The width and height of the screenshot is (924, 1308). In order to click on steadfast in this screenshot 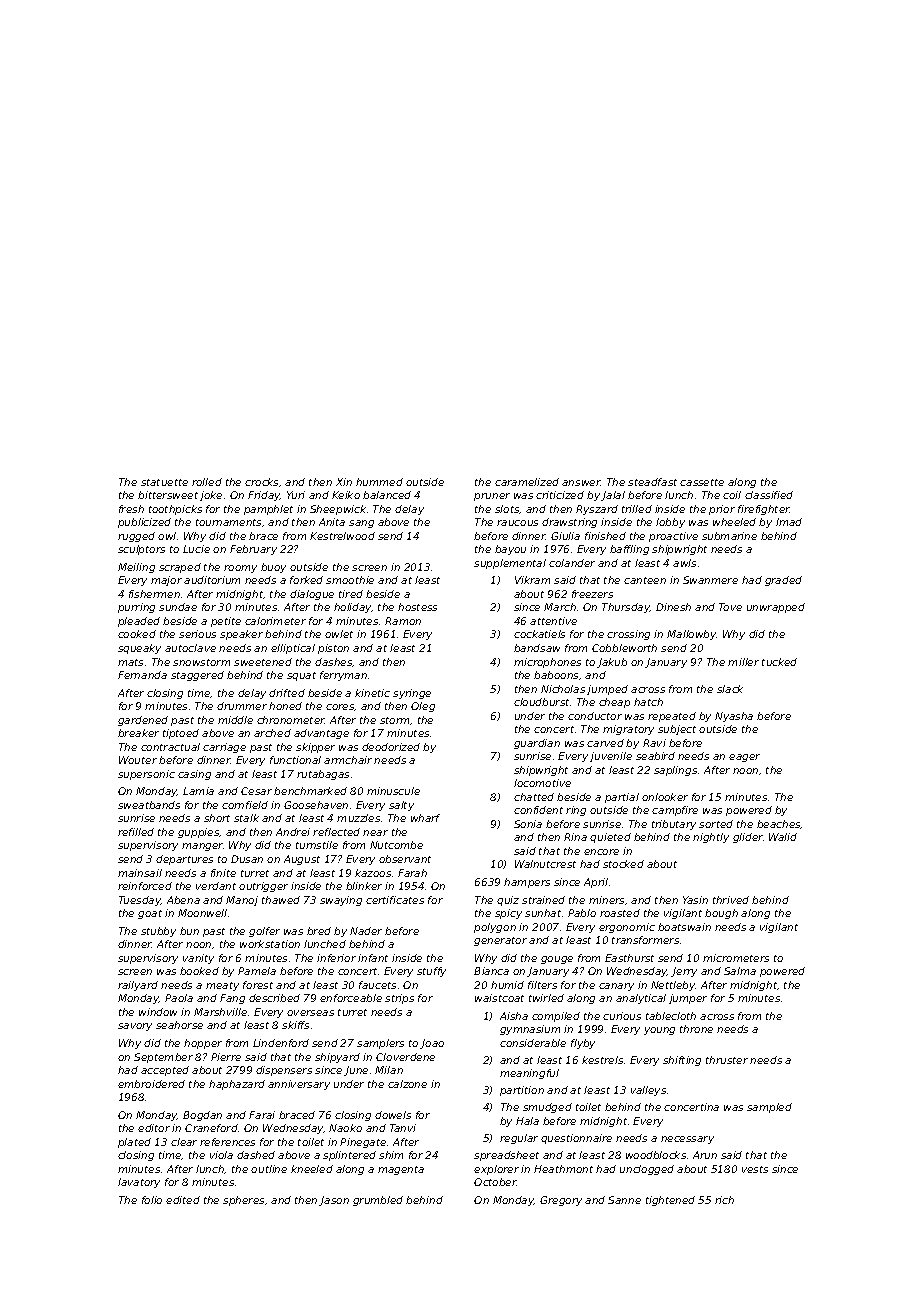, I will do `click(652, 482)`.
